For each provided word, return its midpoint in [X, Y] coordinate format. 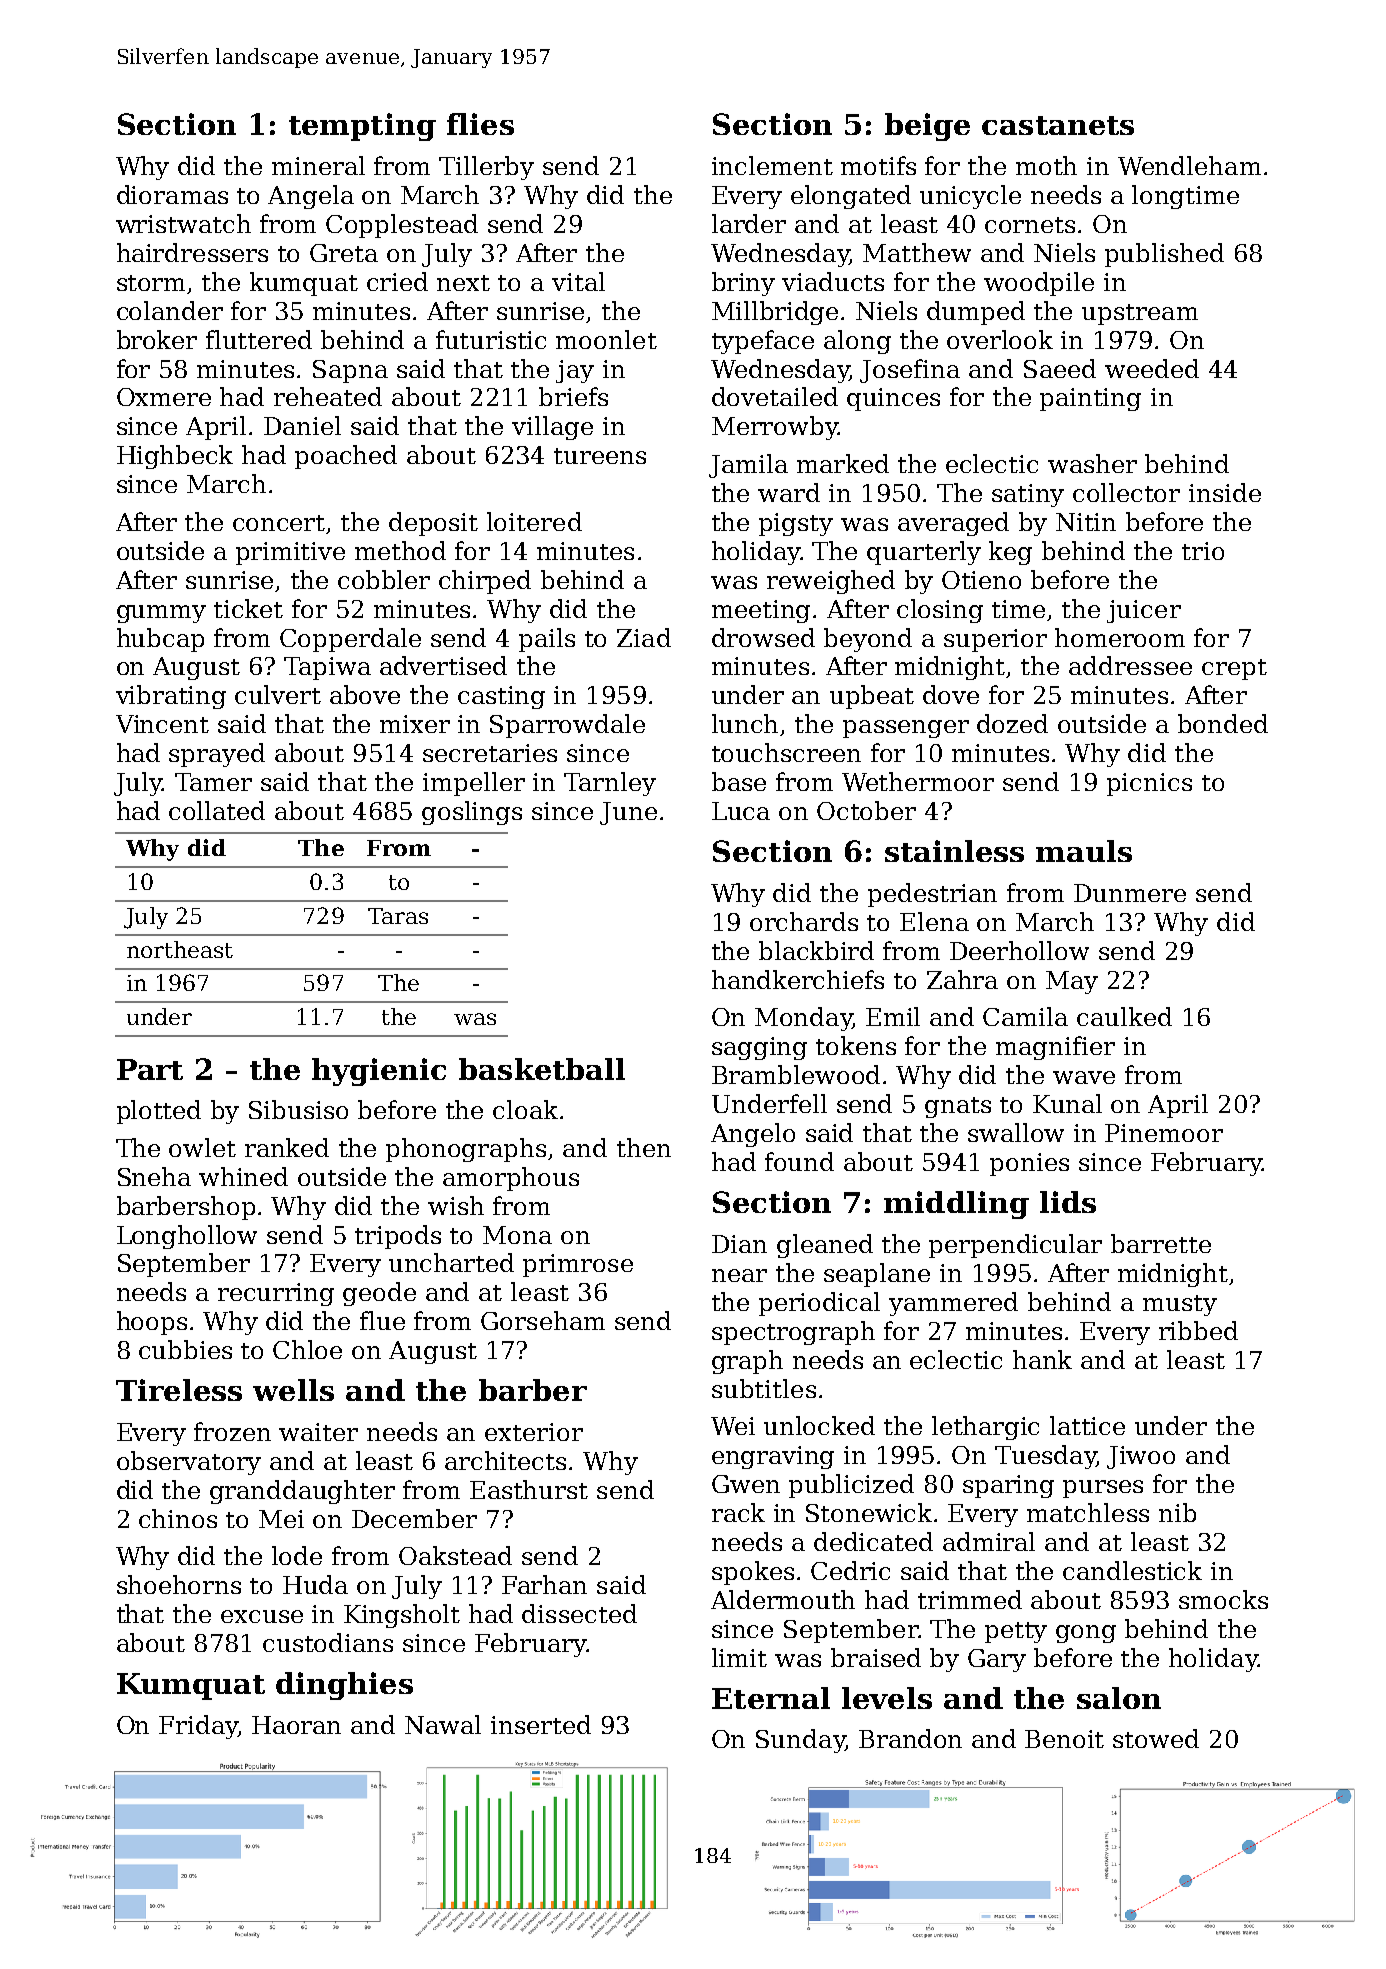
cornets [1030, 225]
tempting [362, 127]
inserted [541, 1724]
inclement [772, 165]
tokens [856, 1045]
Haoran [296, 1725]
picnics [1149, 784]
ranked [287, 1147]
